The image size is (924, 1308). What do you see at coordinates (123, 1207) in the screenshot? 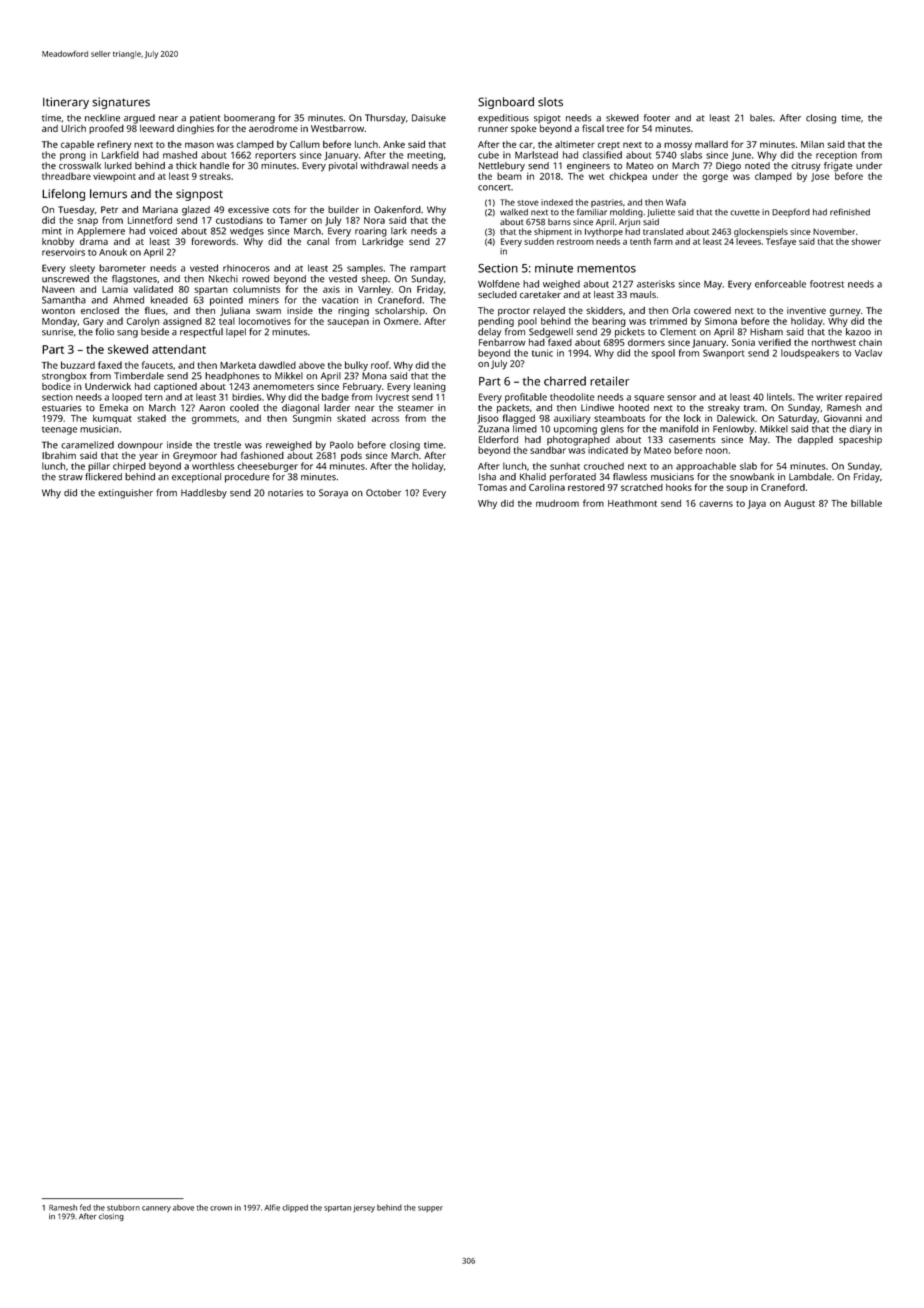
I see `stubborn` at bounding box center [123, 1207].
